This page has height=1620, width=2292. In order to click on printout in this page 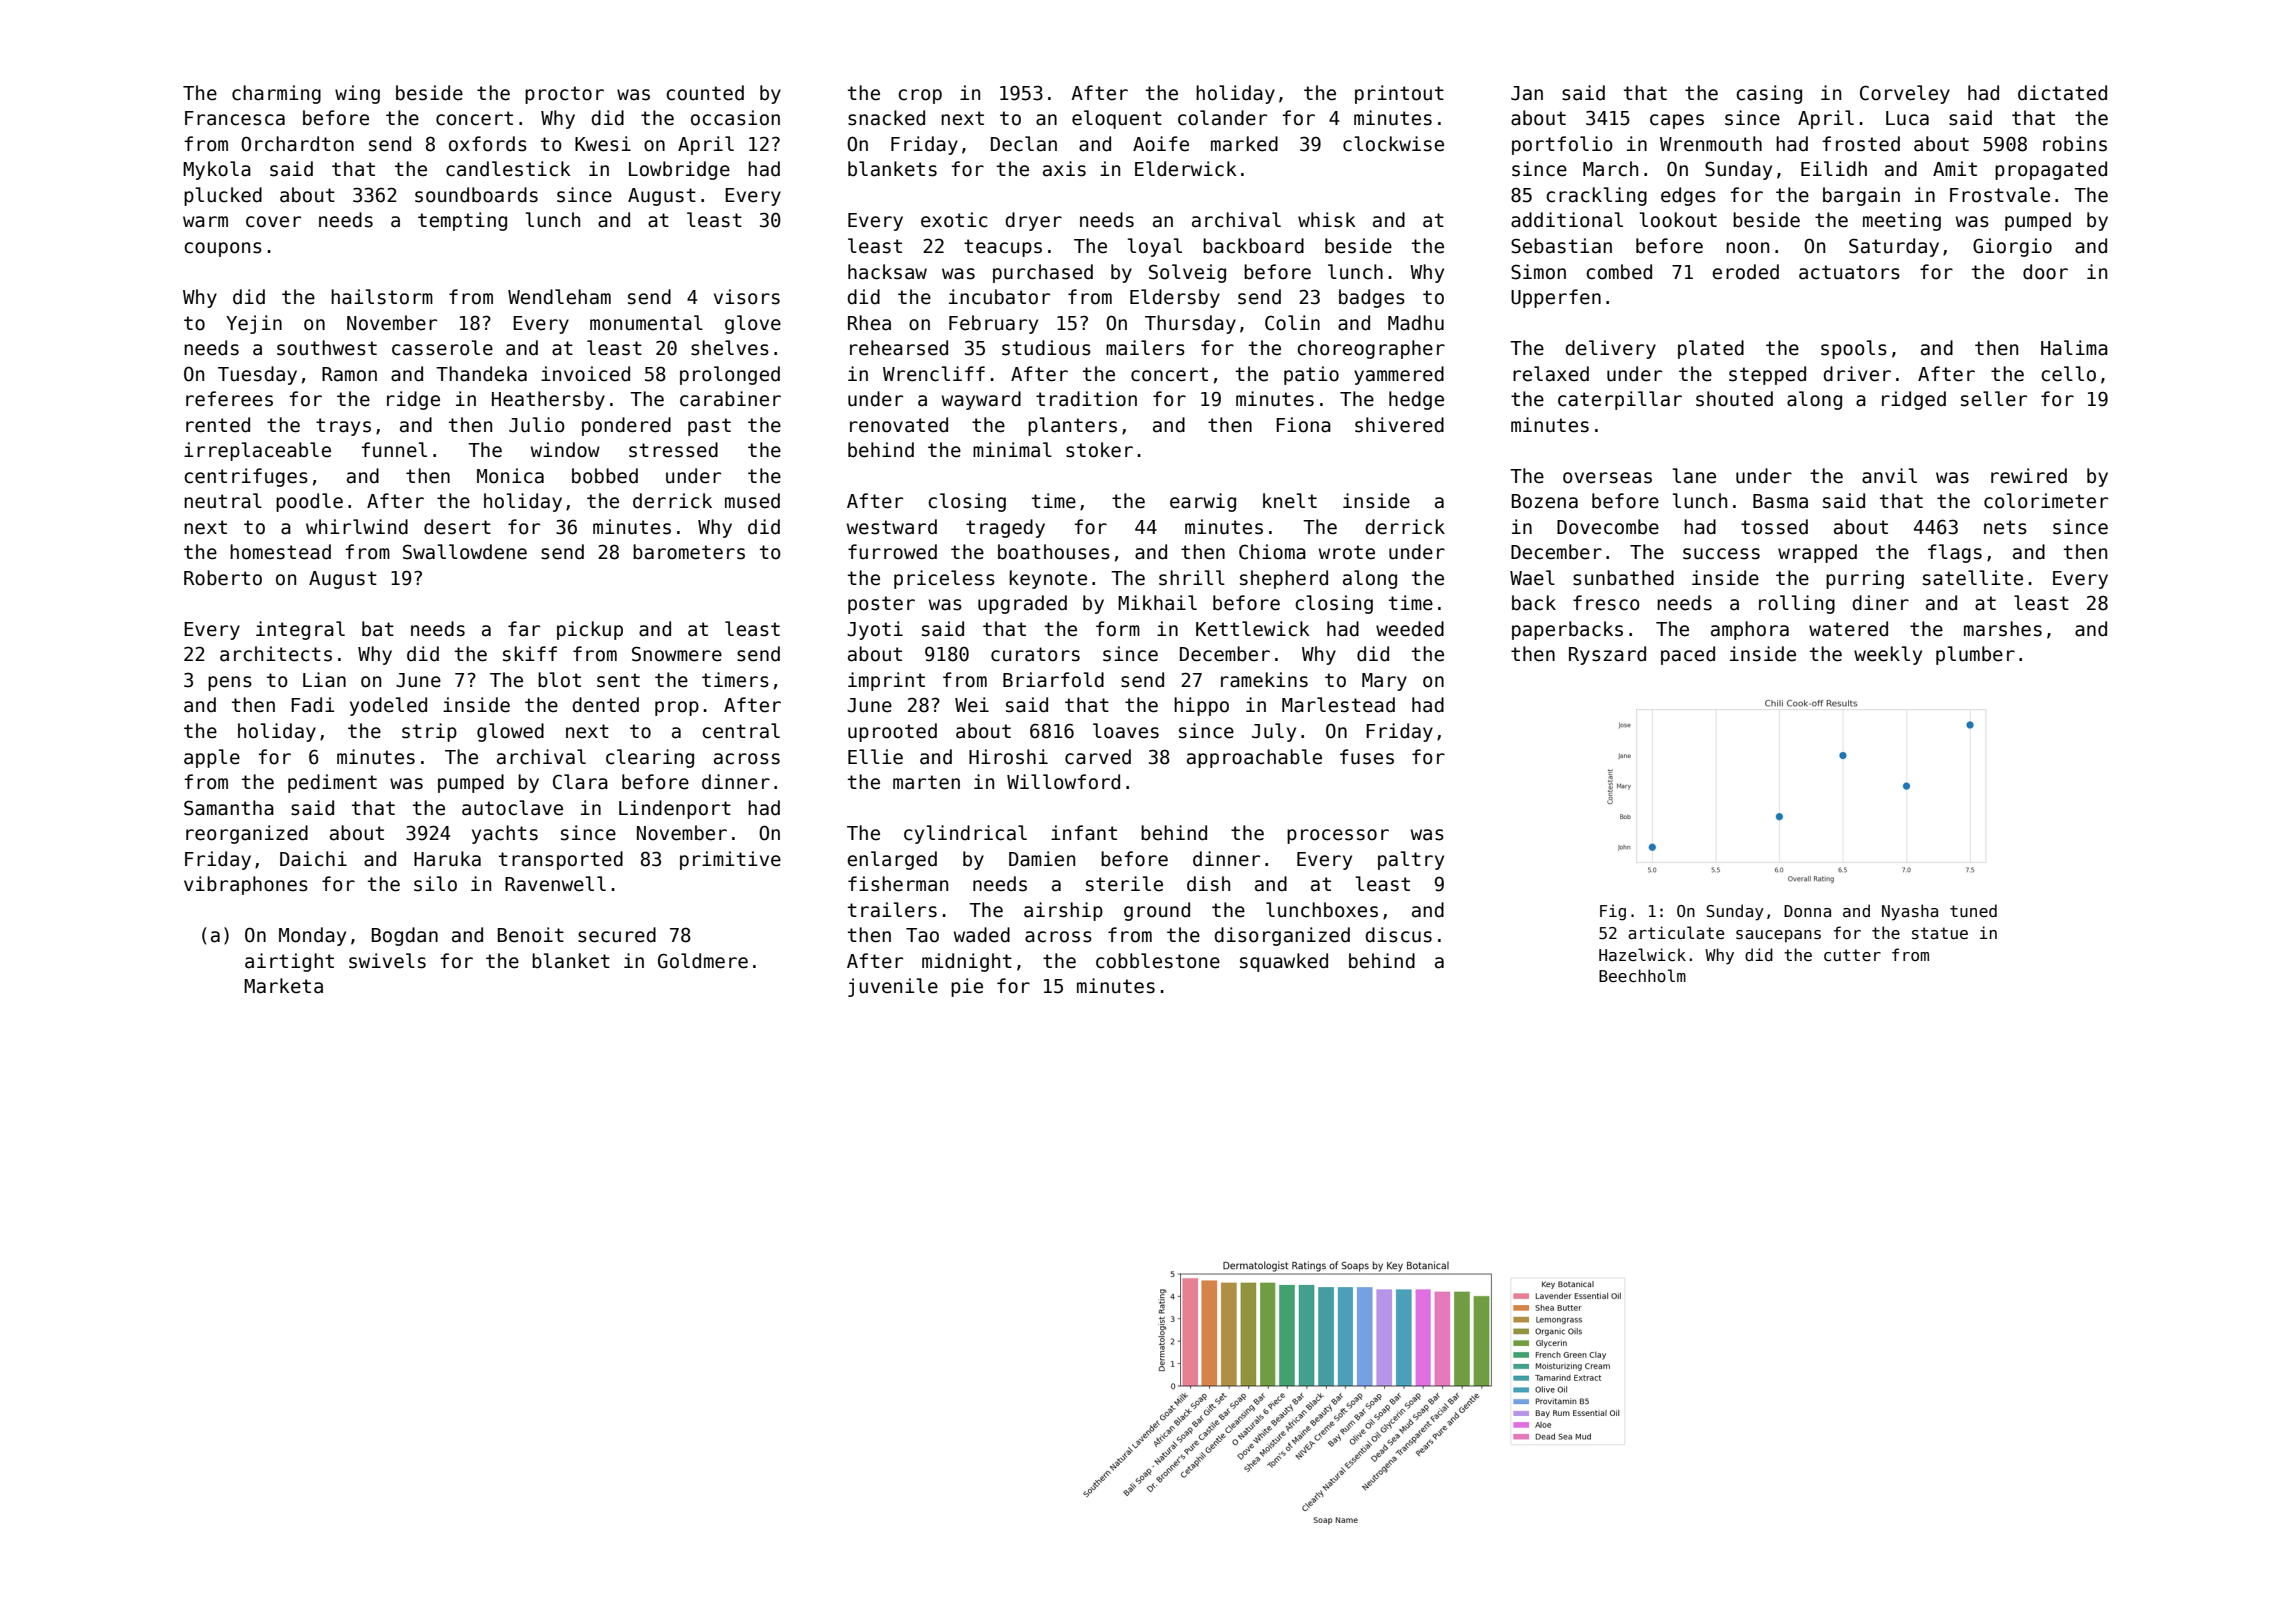, I will do `click(1399, 94)`.
